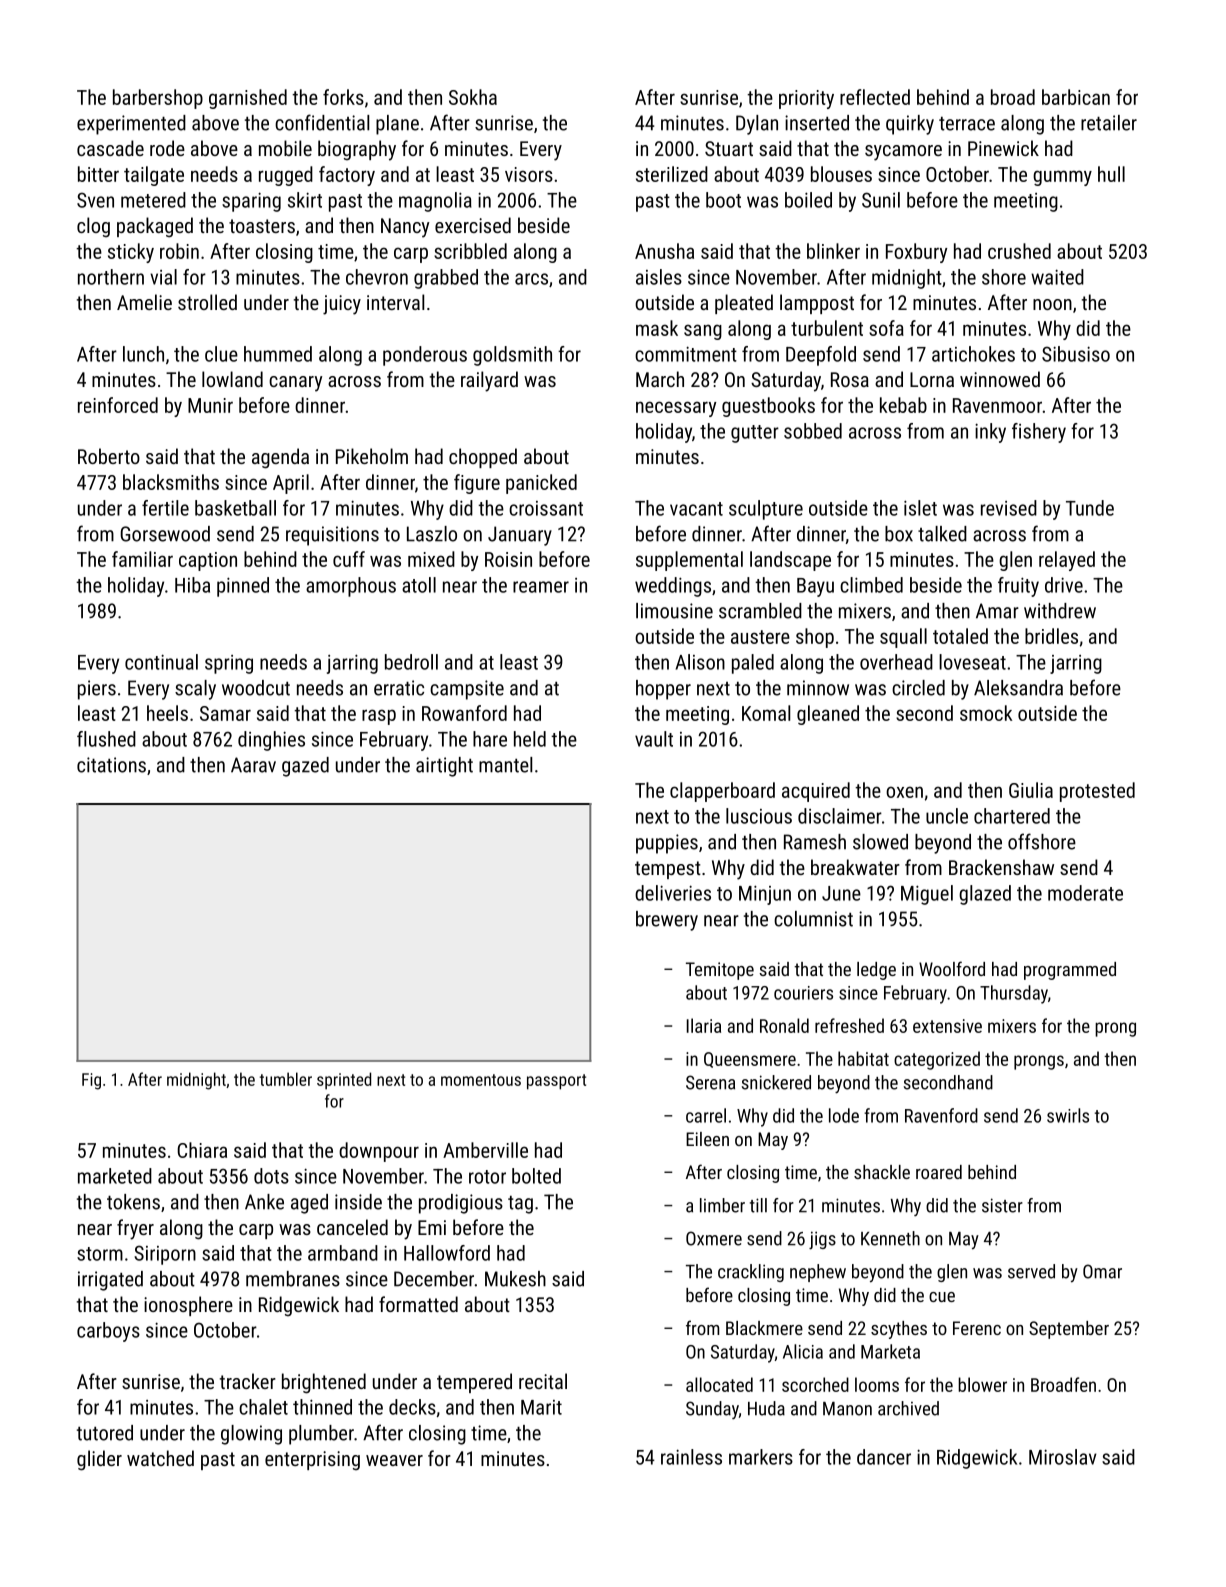 The width and height of the screenshot is (1226, 1587). What do you see at coordinates (918, 688) in the screenshot?
I see `circled` at bounding box center [918, 688].
